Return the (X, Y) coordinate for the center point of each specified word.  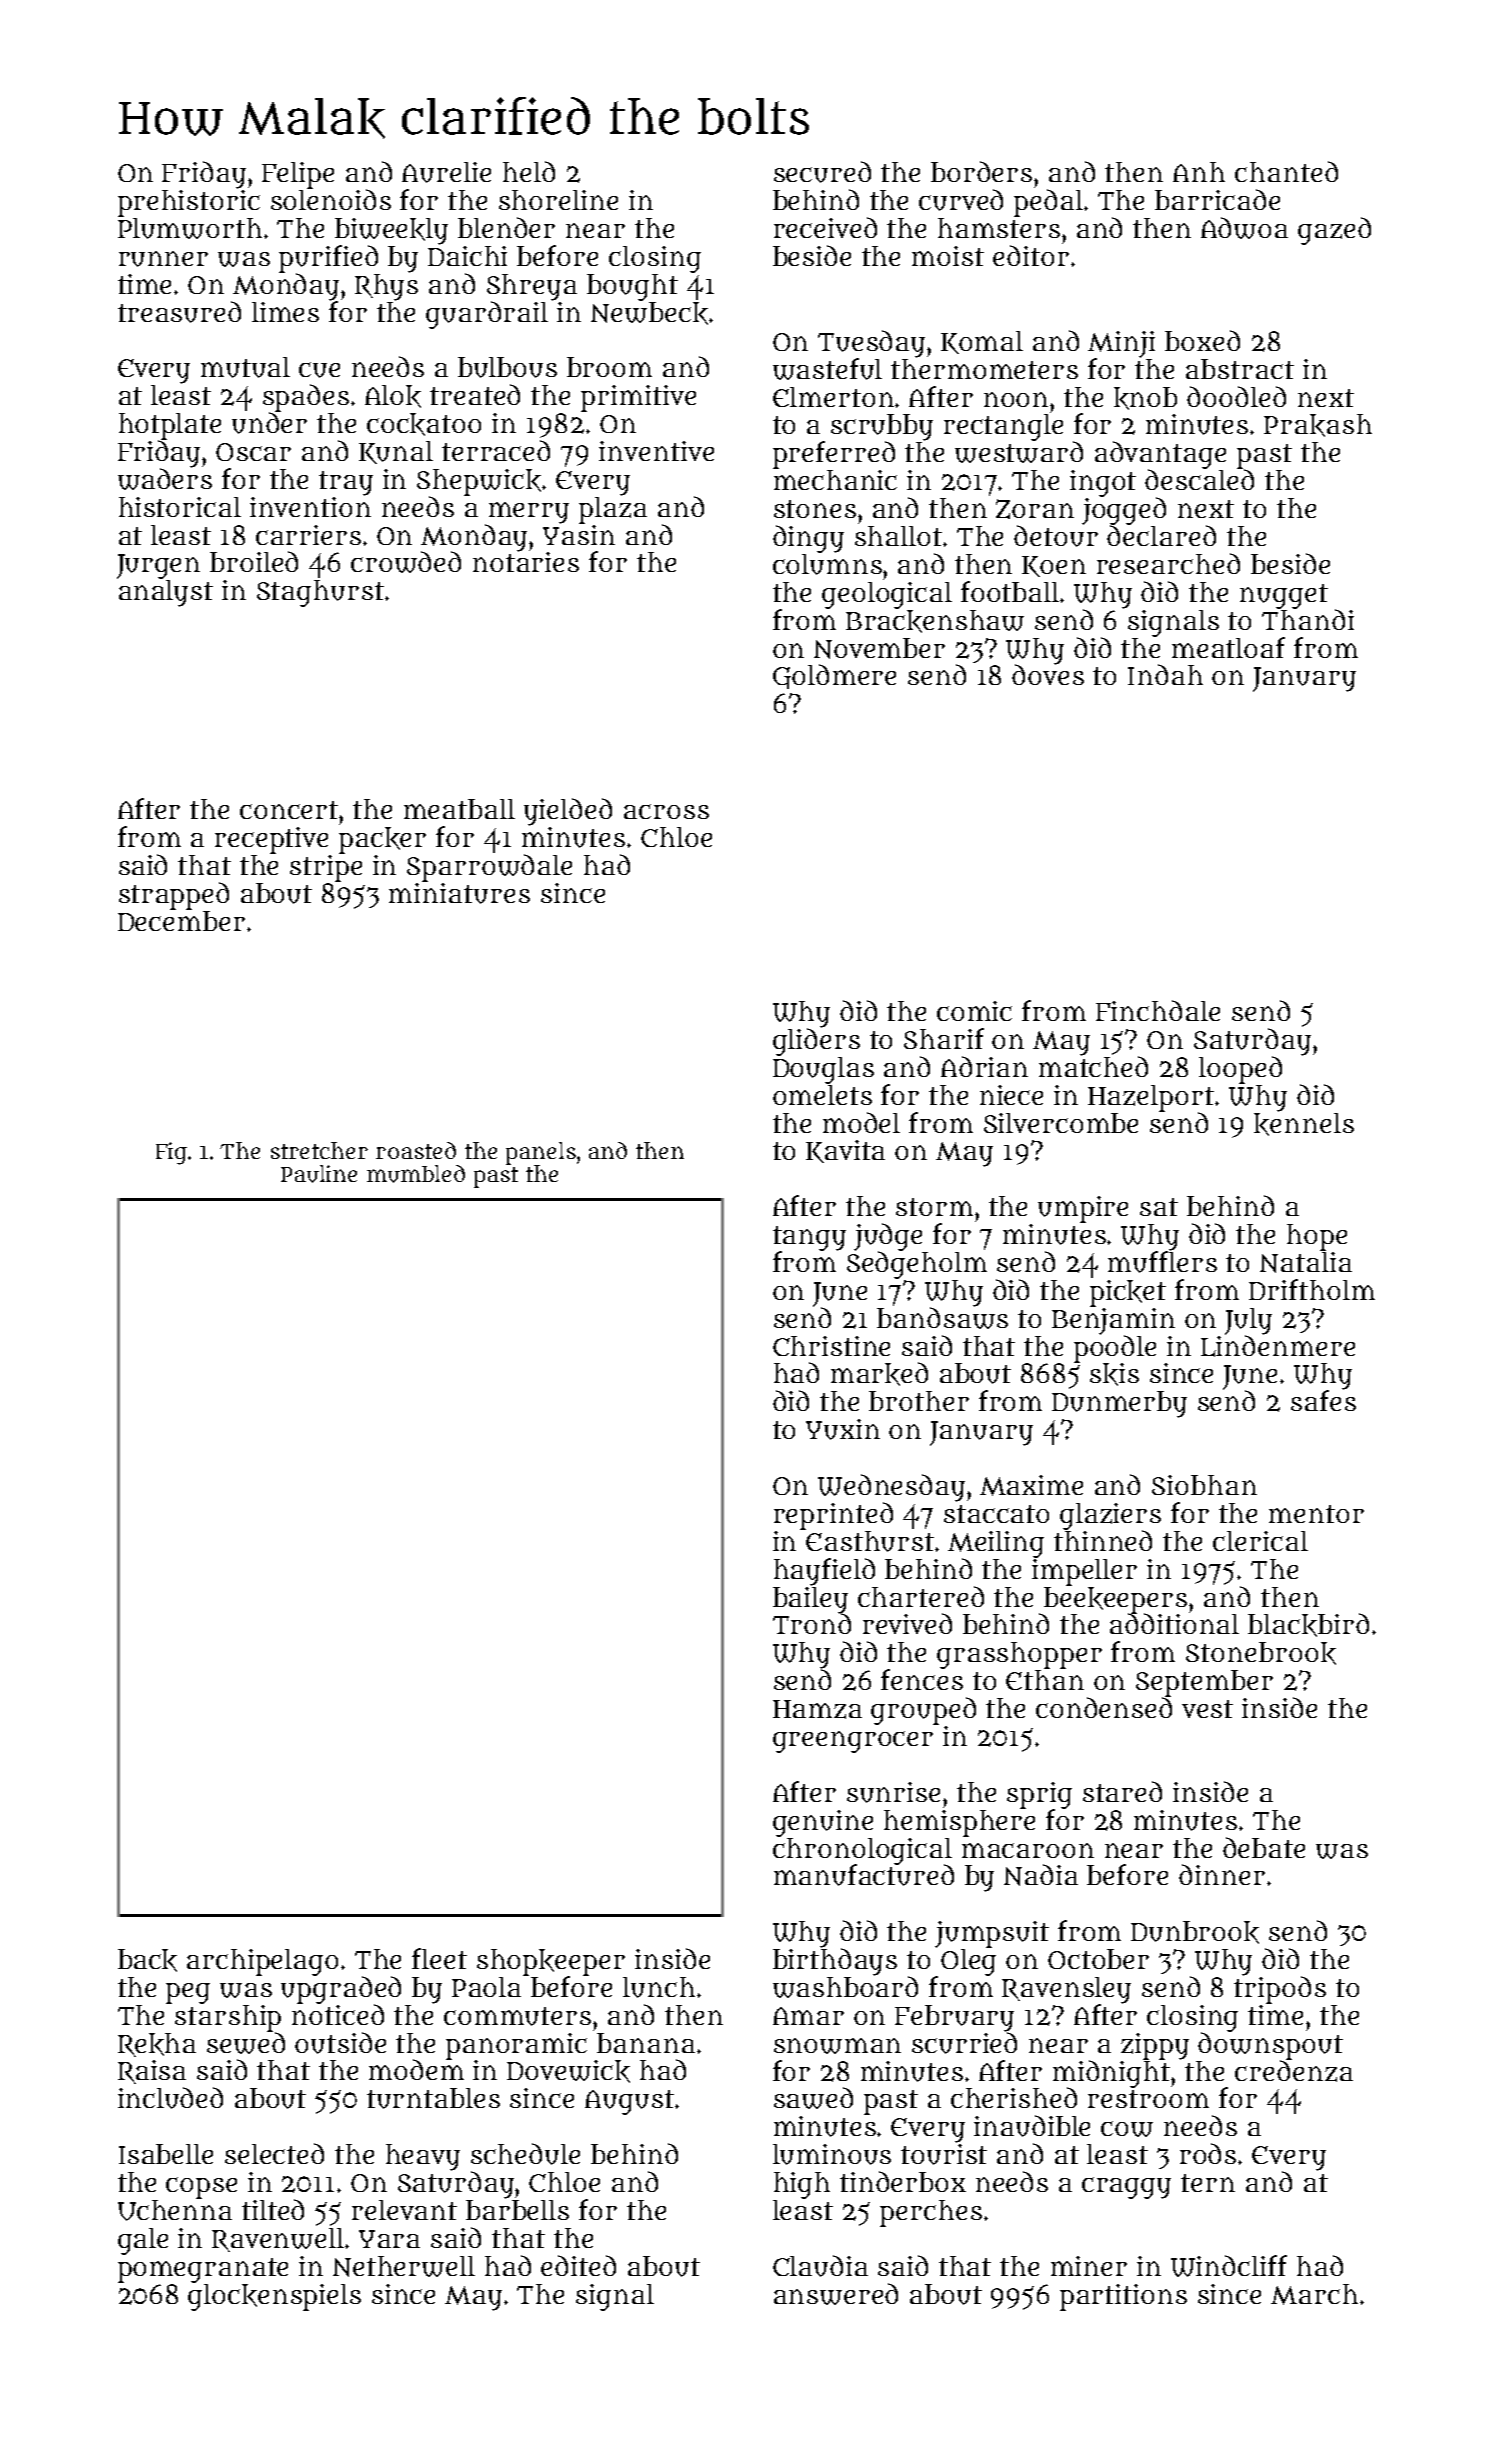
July (1248, 1321)
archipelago (262, 1962)
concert (290, 810)
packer (382, 840)
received (825, 227)
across (666, 811)
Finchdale (1158, 1010)
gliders (816, 1042)
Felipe (298, 175)
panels (541, 1153)
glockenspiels (274, 2297)
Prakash (1318, 425)
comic (974, 1011)
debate (1264, 1847)
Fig (171, 1153)
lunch (659, 1987)
